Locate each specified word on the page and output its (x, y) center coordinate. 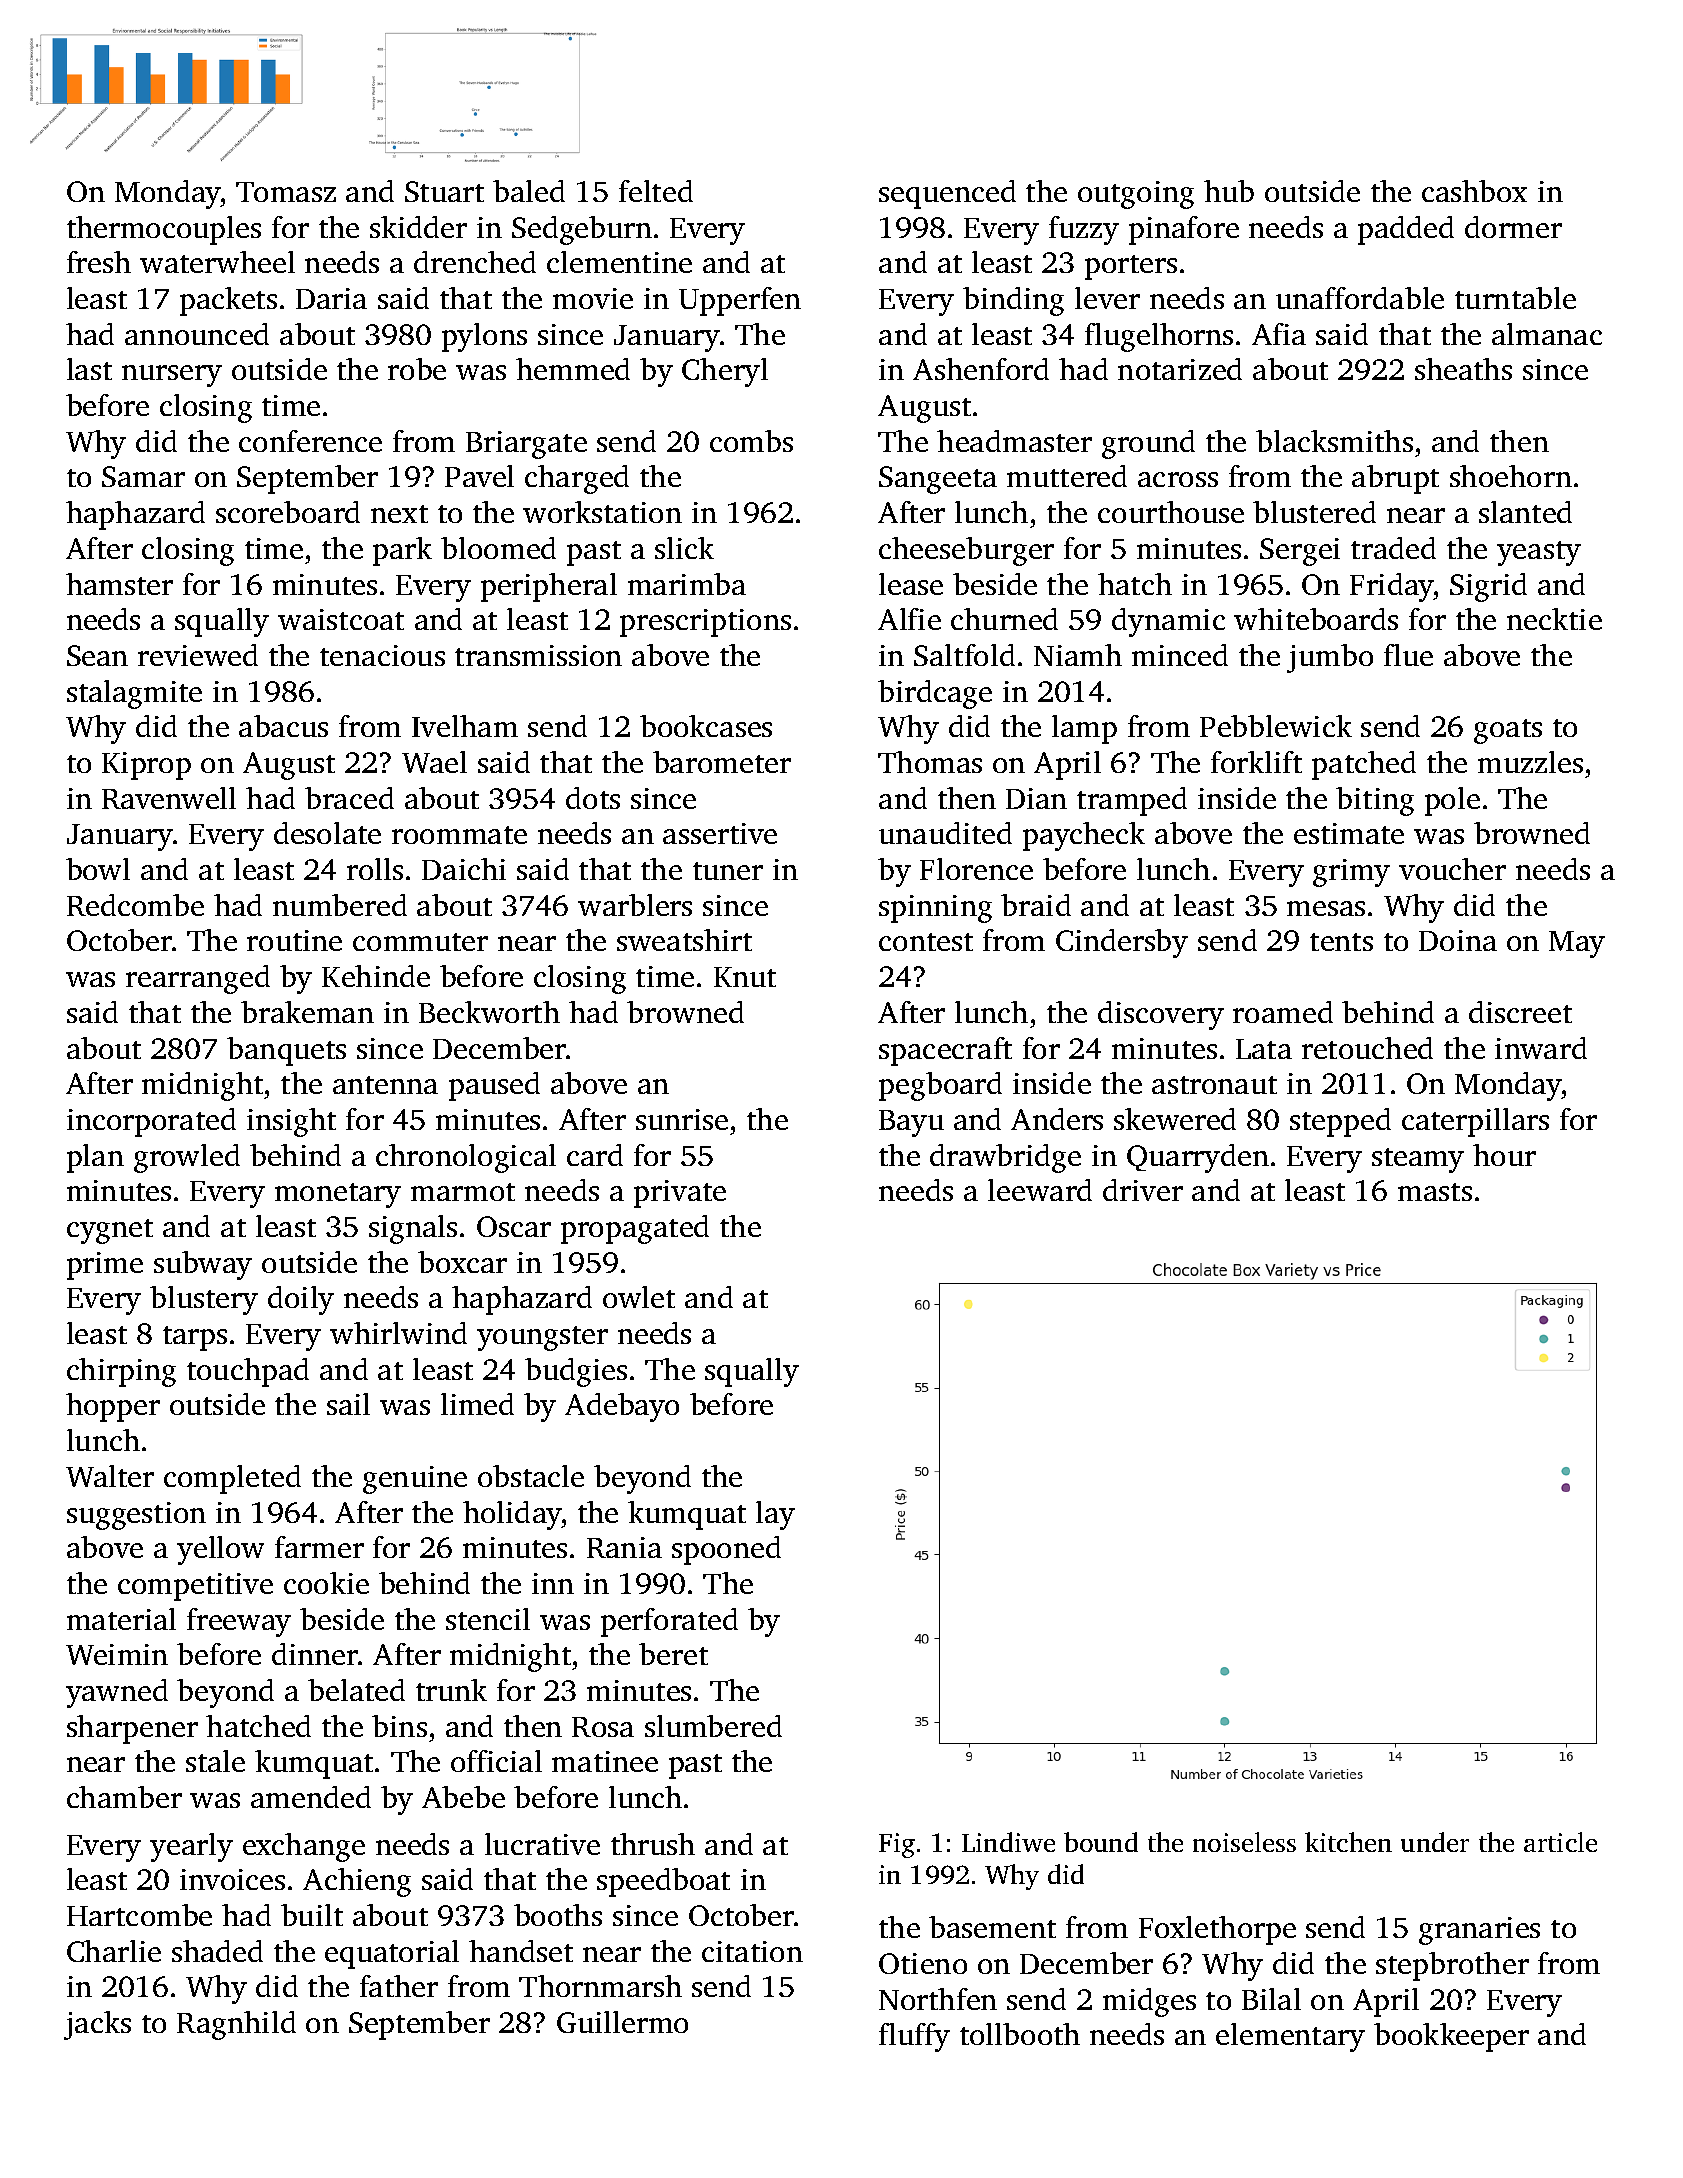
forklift (1256, 762)
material (121, 1619)
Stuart (444, 191)
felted (656, 191)
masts (1435, 1192)
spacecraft (945, 1051)
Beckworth (489, 1012)
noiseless (1244, 1842)
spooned (726, 1550)
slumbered (713, 1726)
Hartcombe (139, 1915)
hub (1229, 191)
